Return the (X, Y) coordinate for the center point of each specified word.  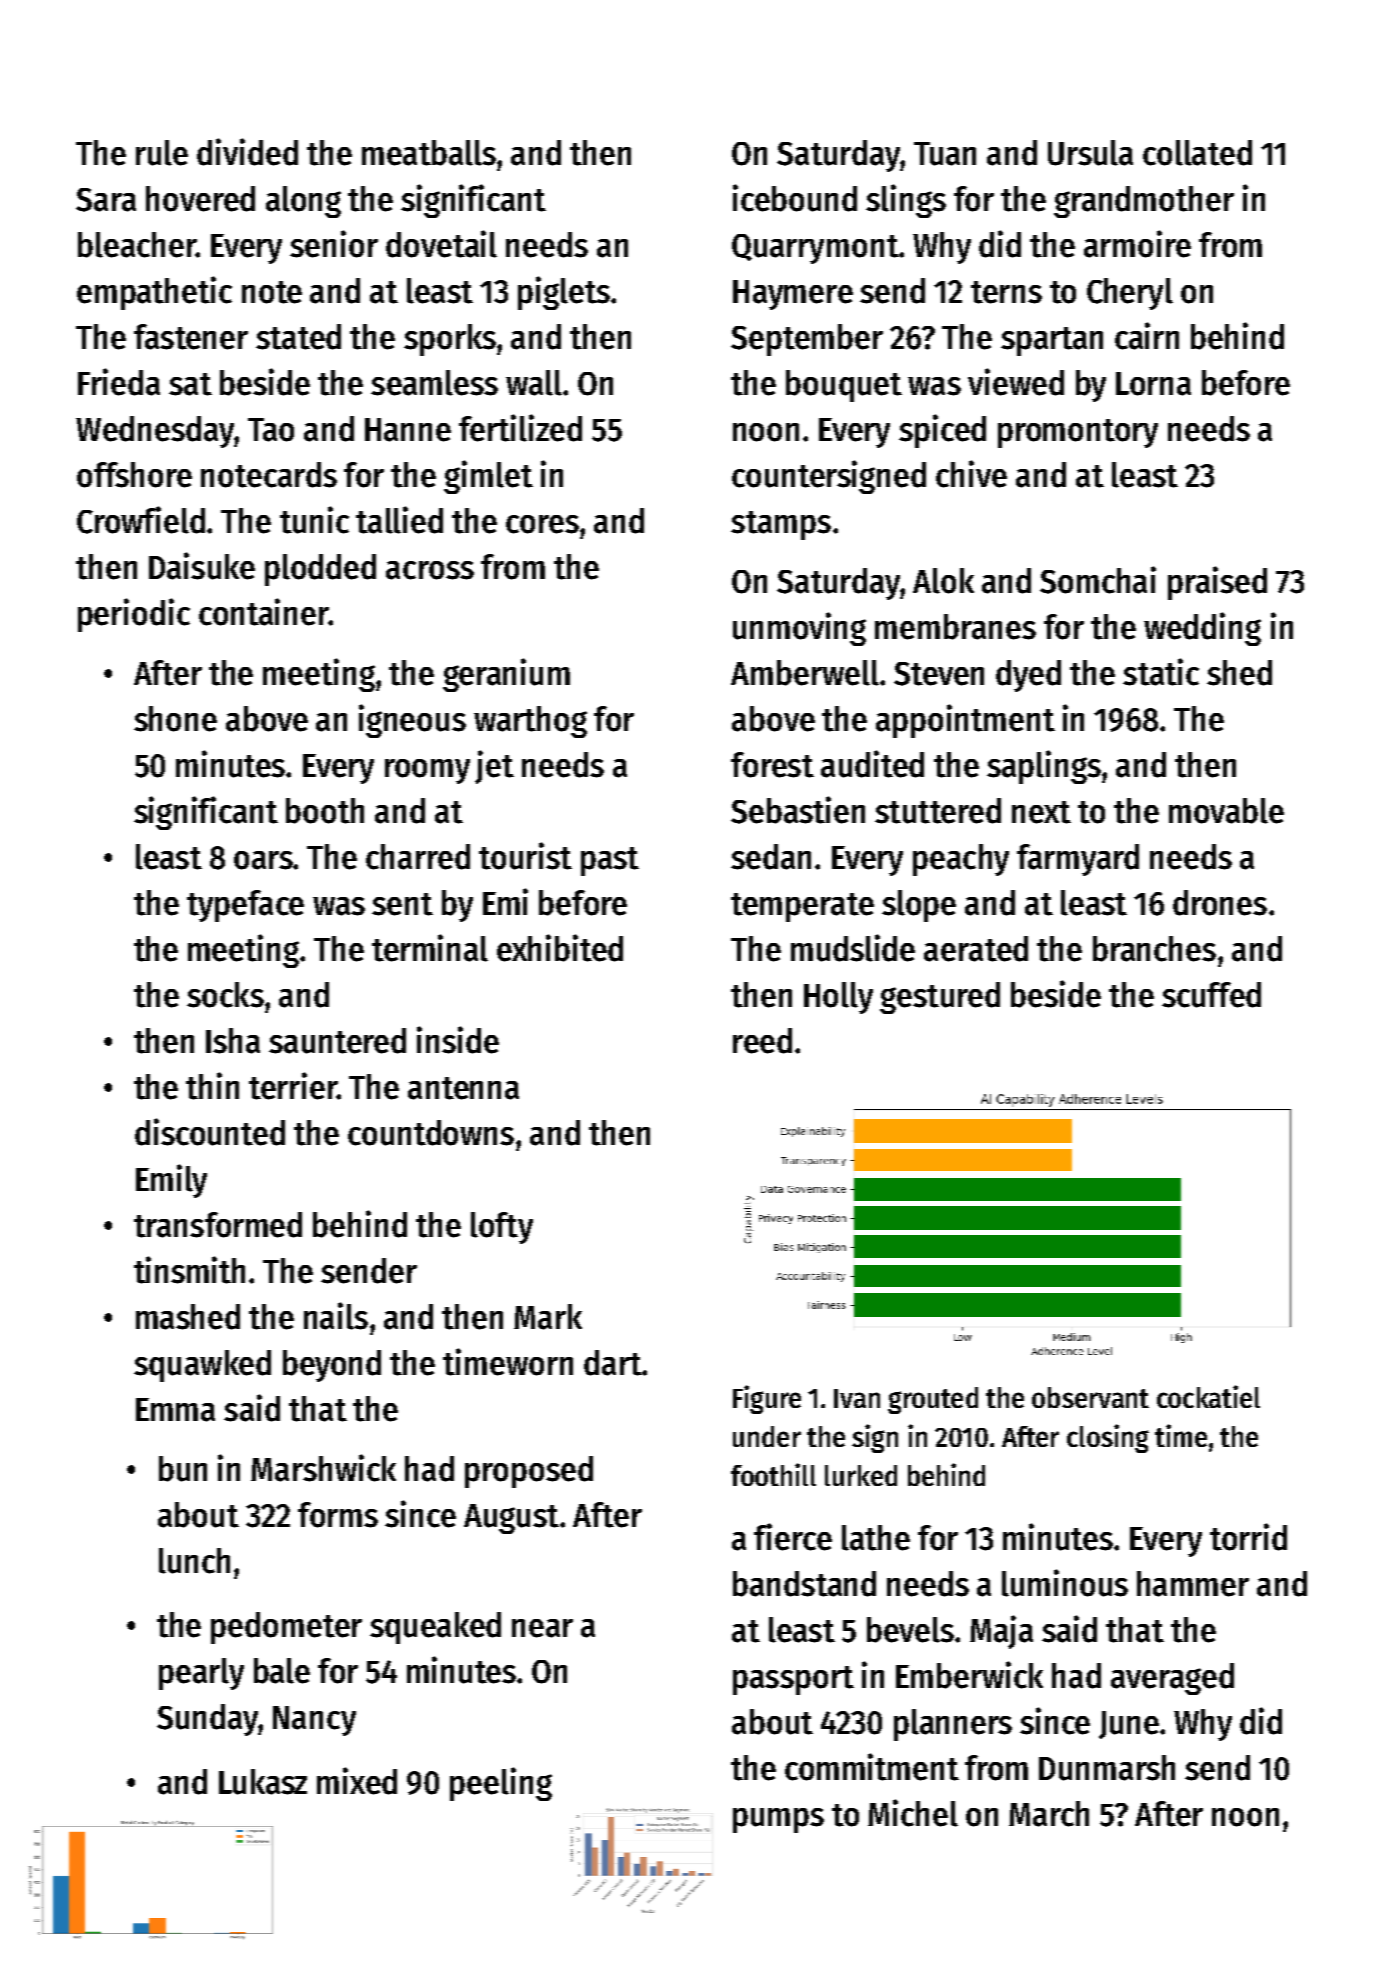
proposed (529, 1472)
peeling (501, 1784)
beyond (332, 1366)
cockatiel (1208, 1396)
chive (971, 474)
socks (225, 995)
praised (1217, 583)
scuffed (1211, 995)
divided (247, 152)
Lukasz (263, 1782)
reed (762, 1041)
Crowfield (141, 520)
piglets (564, 293)
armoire (1137, 244)
